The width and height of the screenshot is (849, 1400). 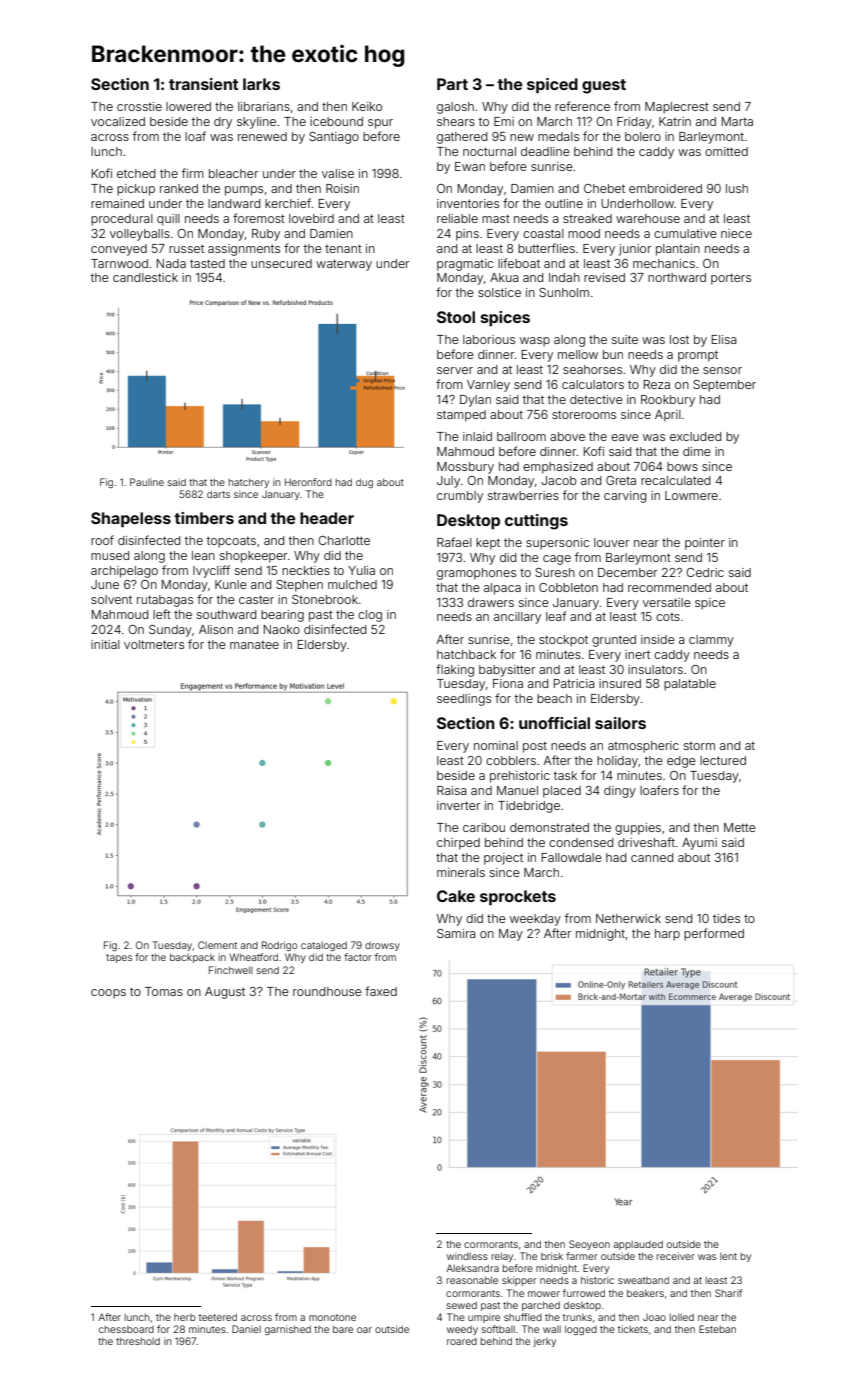 What do you see at coordinates (604, 86) in the screenshot?
I see `guest` at bounding box center [604, 86].
